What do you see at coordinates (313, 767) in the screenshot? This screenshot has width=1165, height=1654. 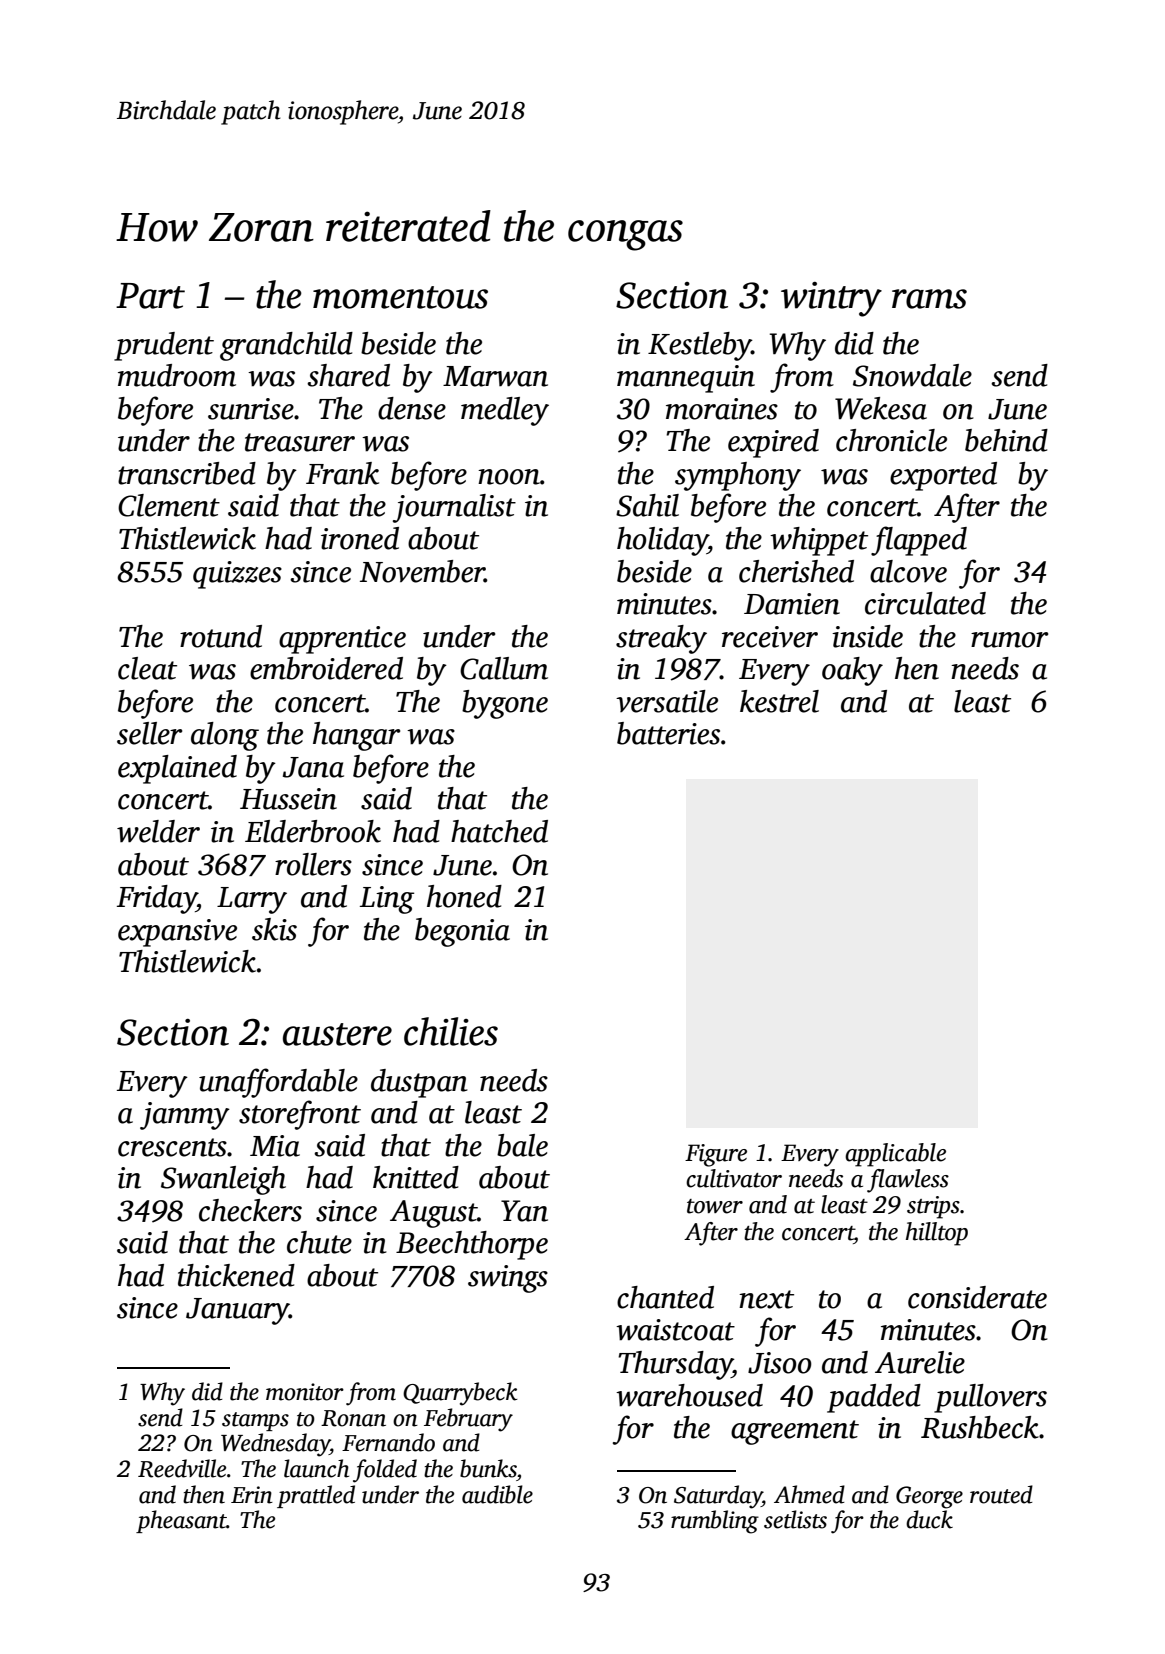 I see `Jana` at bounding box center [313, 767].
